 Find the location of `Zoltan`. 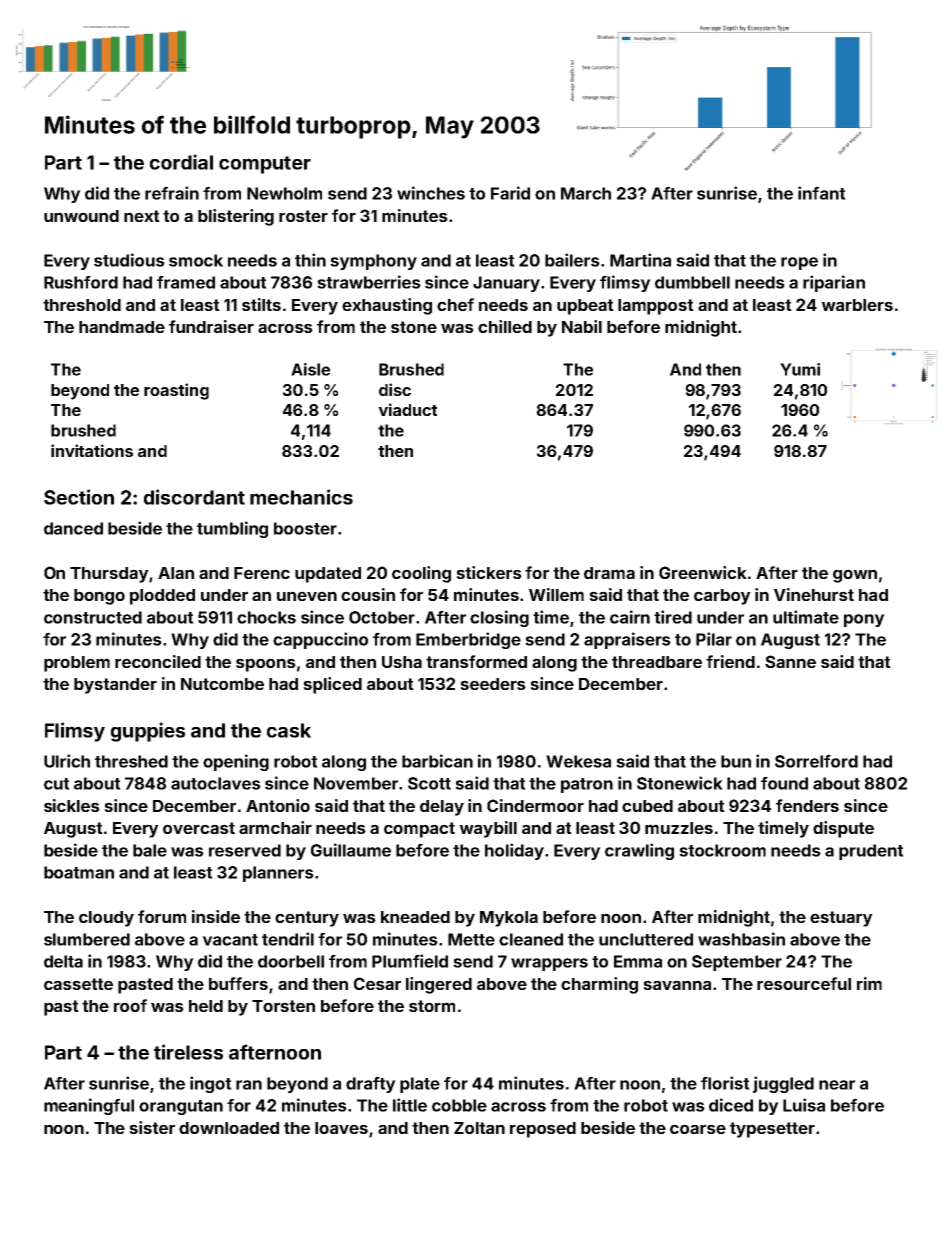

Zoltan is located at coordinates (479, 1128).
